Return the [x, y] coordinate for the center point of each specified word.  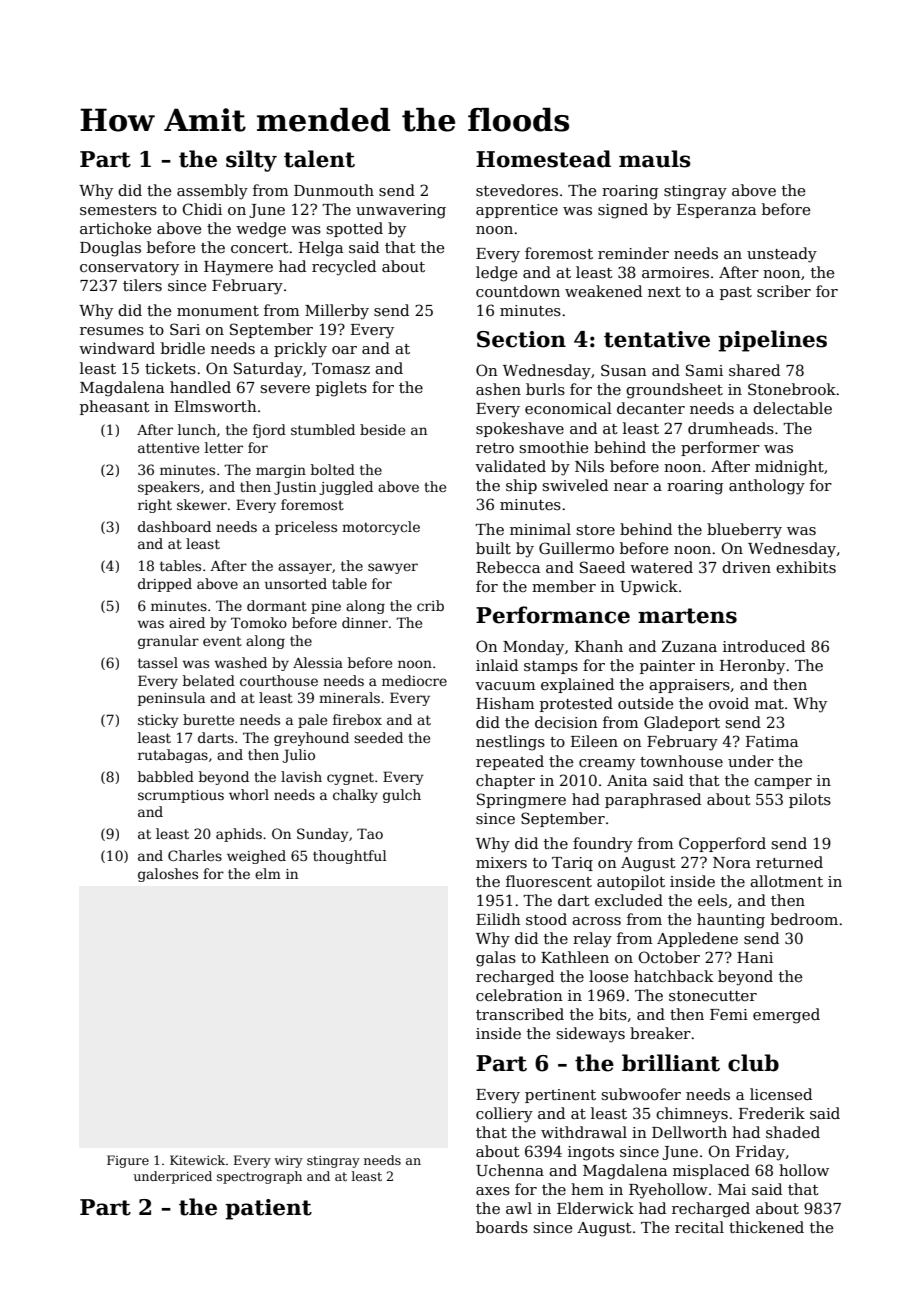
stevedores [517, 190]
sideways [590, 1035]
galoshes [168, 875]
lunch [197, 429]
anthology [767, 487]
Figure [128, 1161]
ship [521, 486]
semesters [118, 210]
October [669, 957]
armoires [675, 272]
